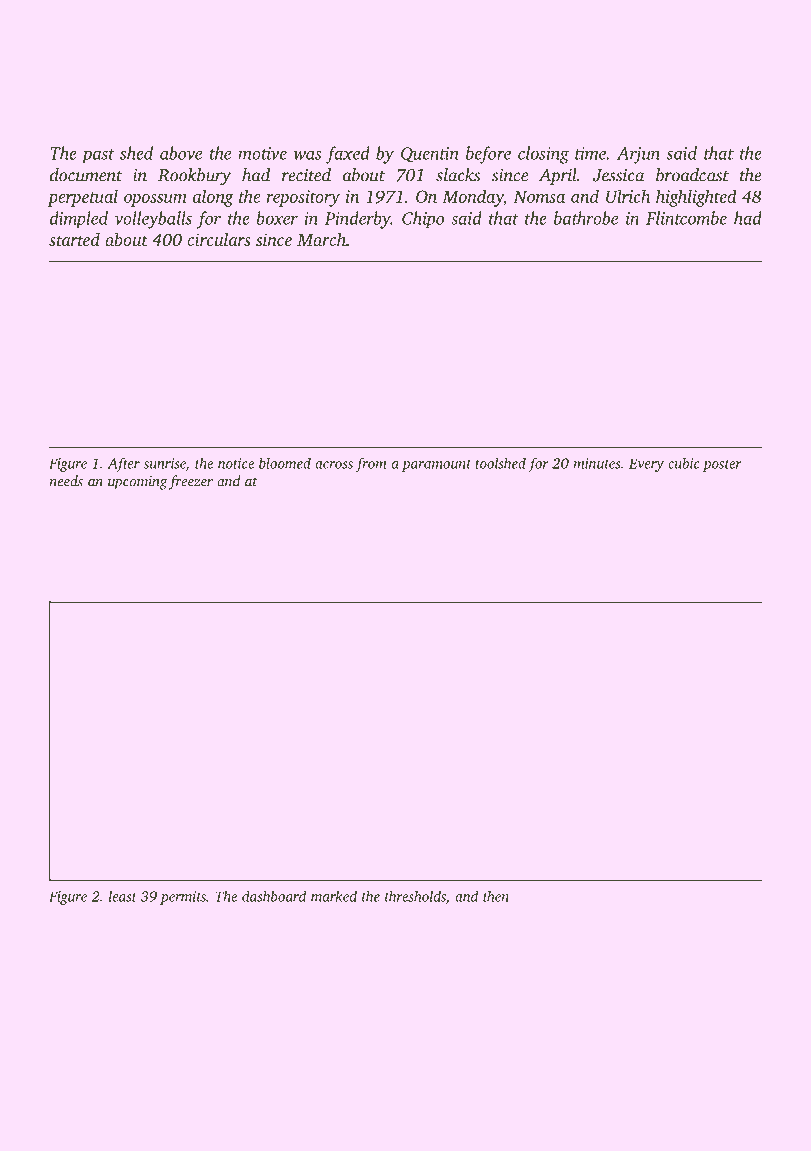 The width and height of the page is (811, 1151). What do you see at coordinates (86, 175) in the page?
I see `document` at bounding box center [86, 175].
